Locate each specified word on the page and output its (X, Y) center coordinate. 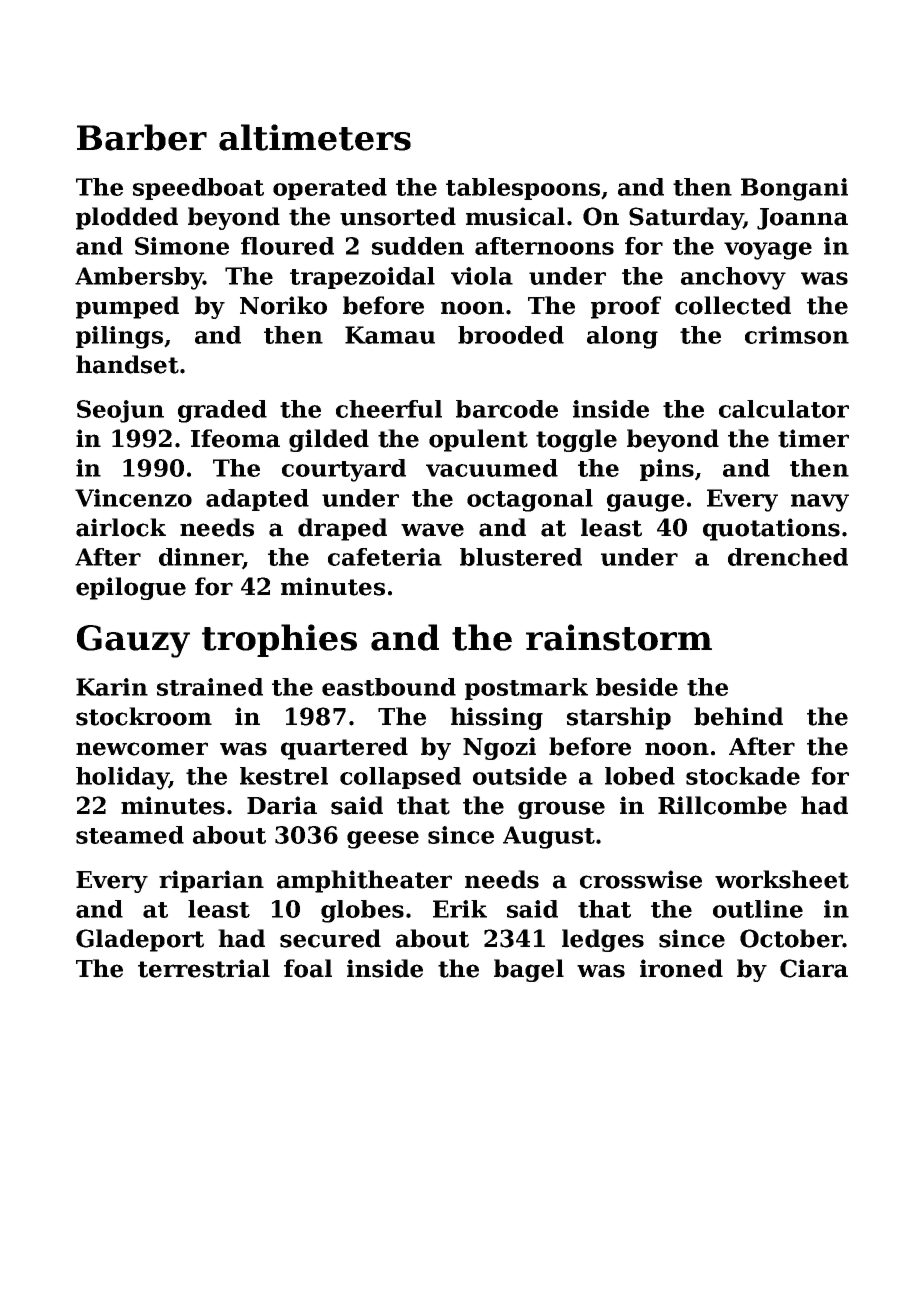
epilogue (131, 588)
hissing (496, 718)
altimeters (315, 137)
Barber (142, 137)
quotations (771, 529)
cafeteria (385, 557)
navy (820, 503)
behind (738, 716)
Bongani (794, 189)
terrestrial (204, 968)
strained (210, 687)
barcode (507, 409)
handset (127, 364)
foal (308, 968)
